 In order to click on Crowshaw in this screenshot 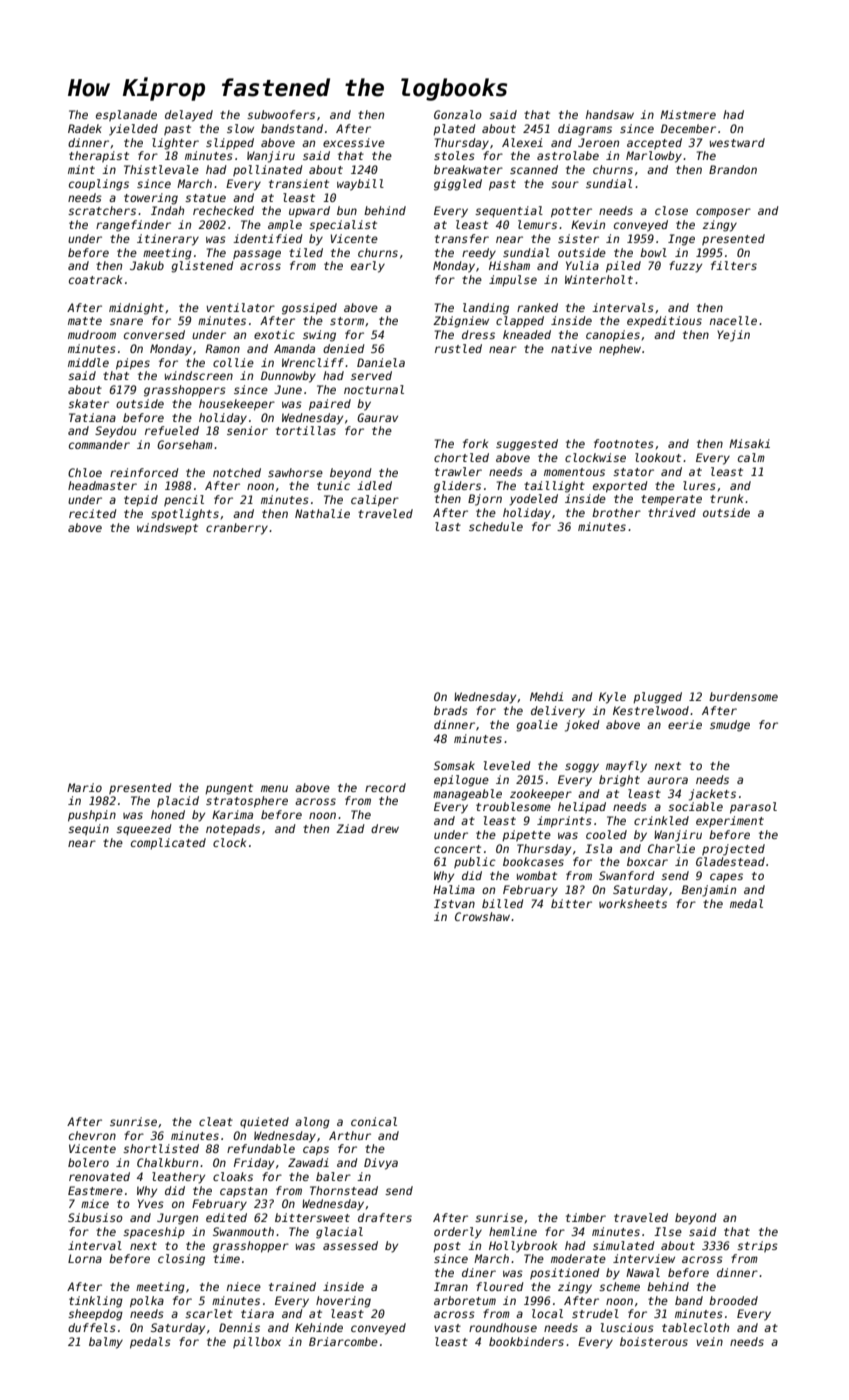, I will do `click(482, 916)`.
